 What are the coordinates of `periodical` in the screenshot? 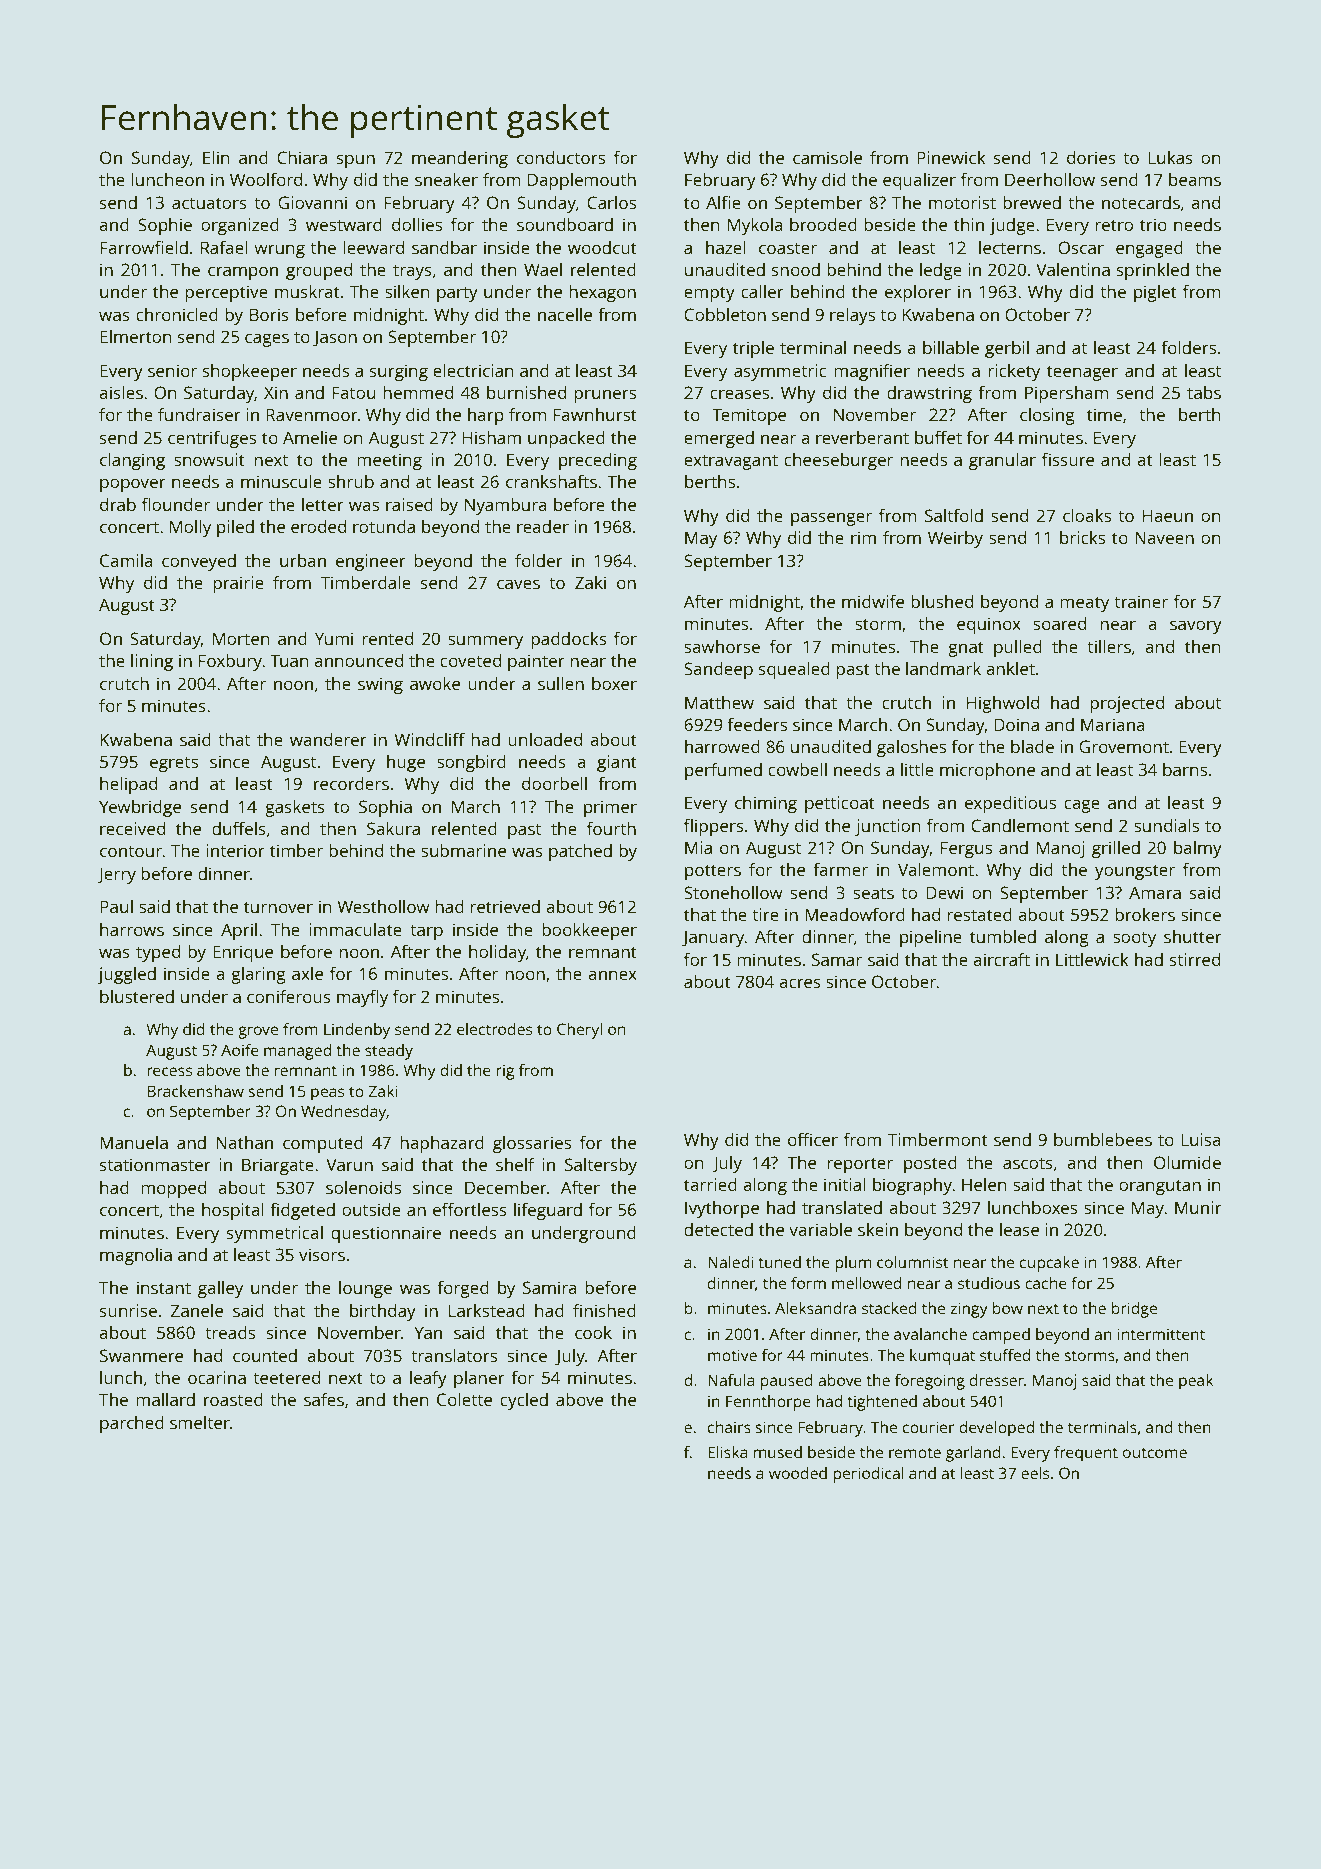 It's located at (868, 1475).
